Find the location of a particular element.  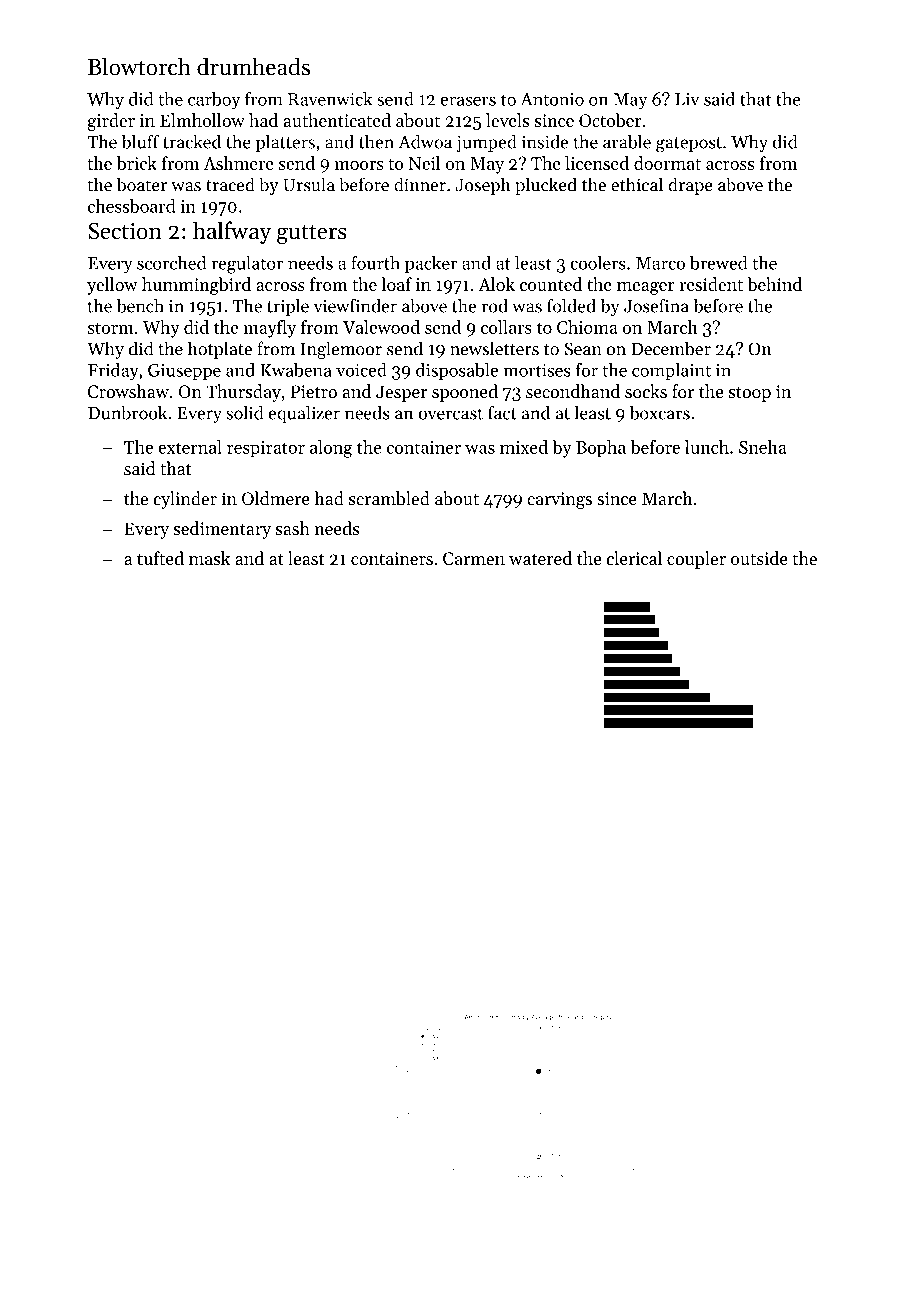

along is located at coordinates (331, 449).
